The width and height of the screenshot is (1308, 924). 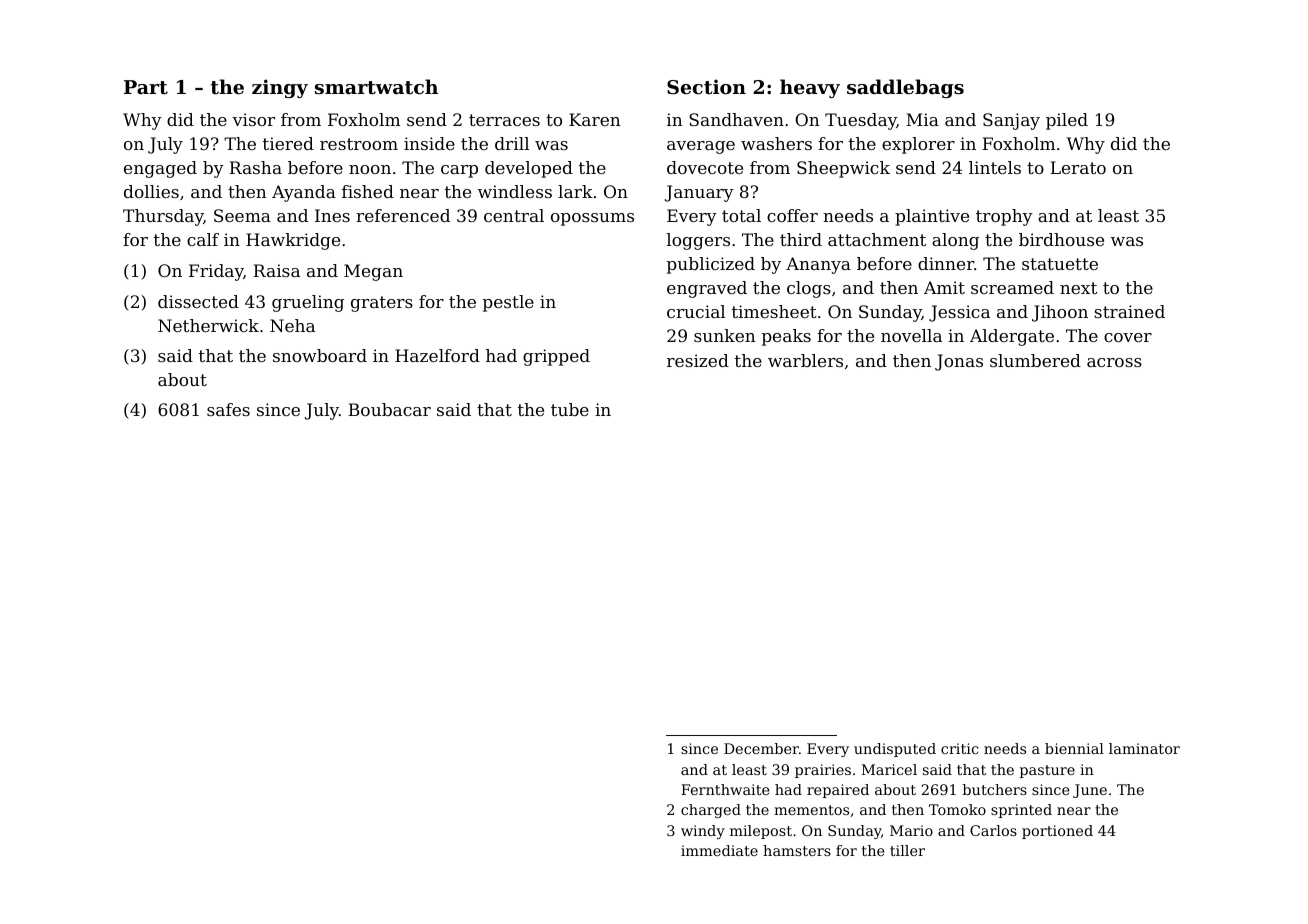 I want to click on December, so click(x=761, y=748).
